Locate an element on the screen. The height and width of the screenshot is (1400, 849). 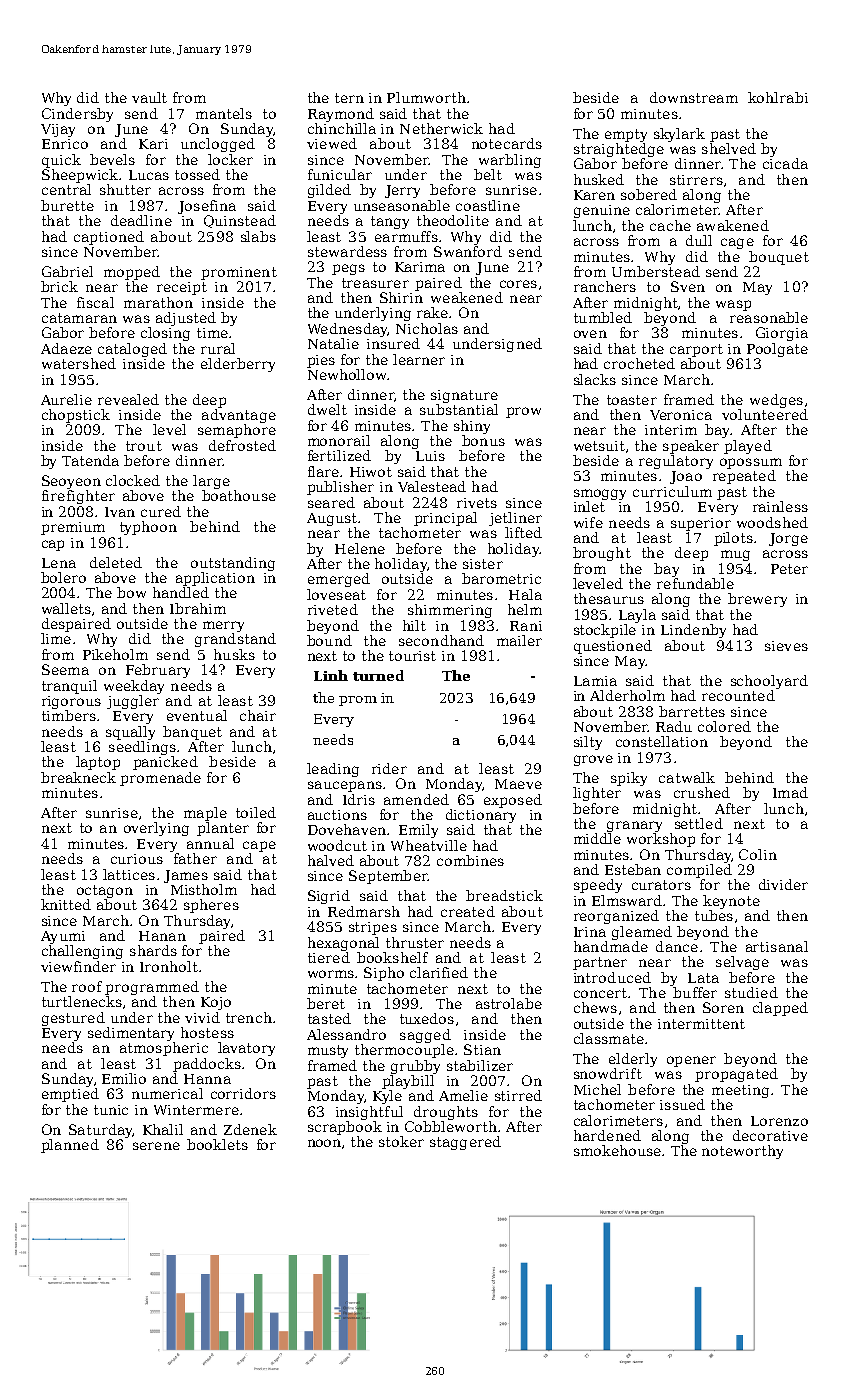
mopped is located at coordinates (132, 273).
